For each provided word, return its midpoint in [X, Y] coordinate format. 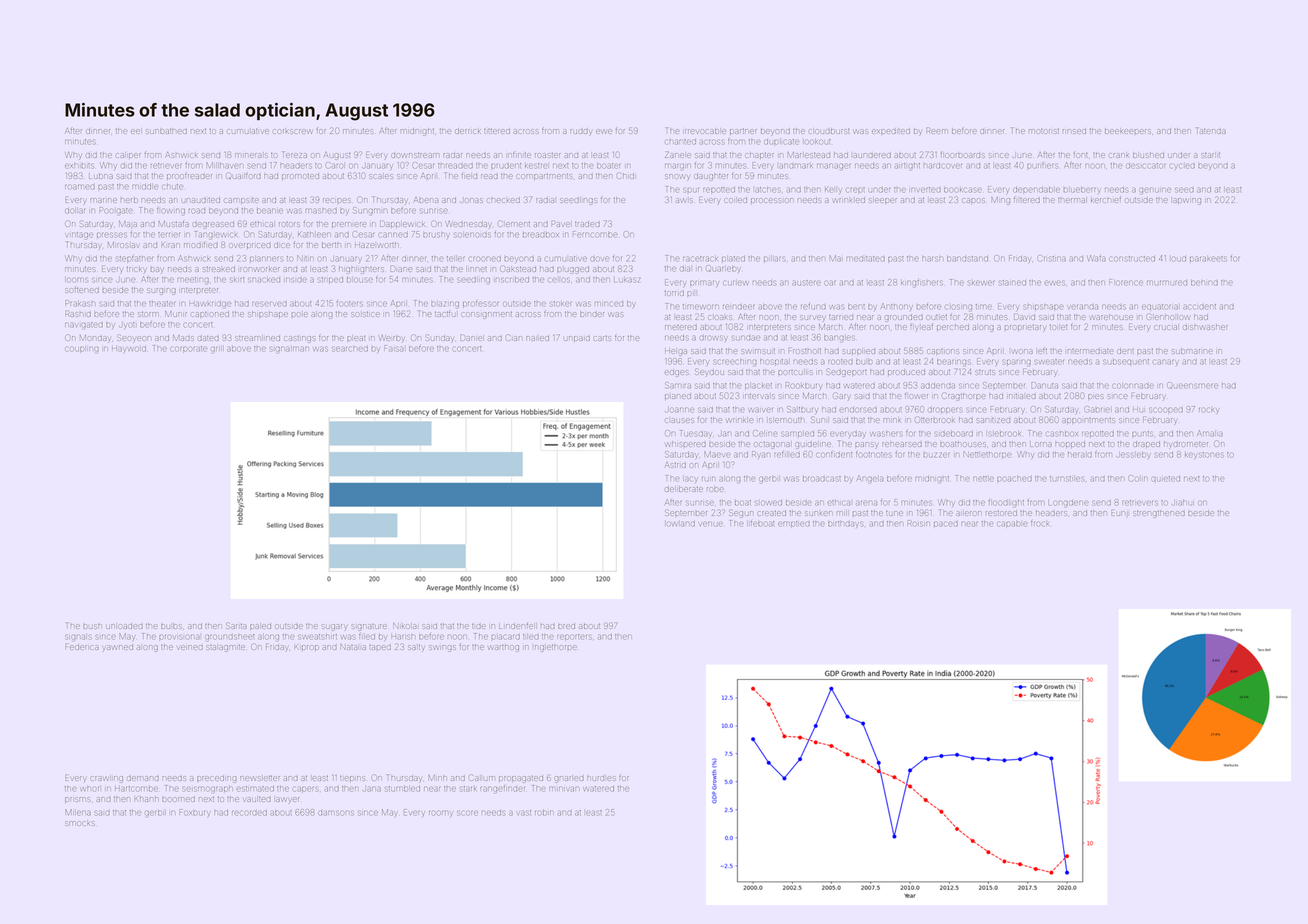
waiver [761, 410]
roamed [80, 187]
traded [587, 224]
